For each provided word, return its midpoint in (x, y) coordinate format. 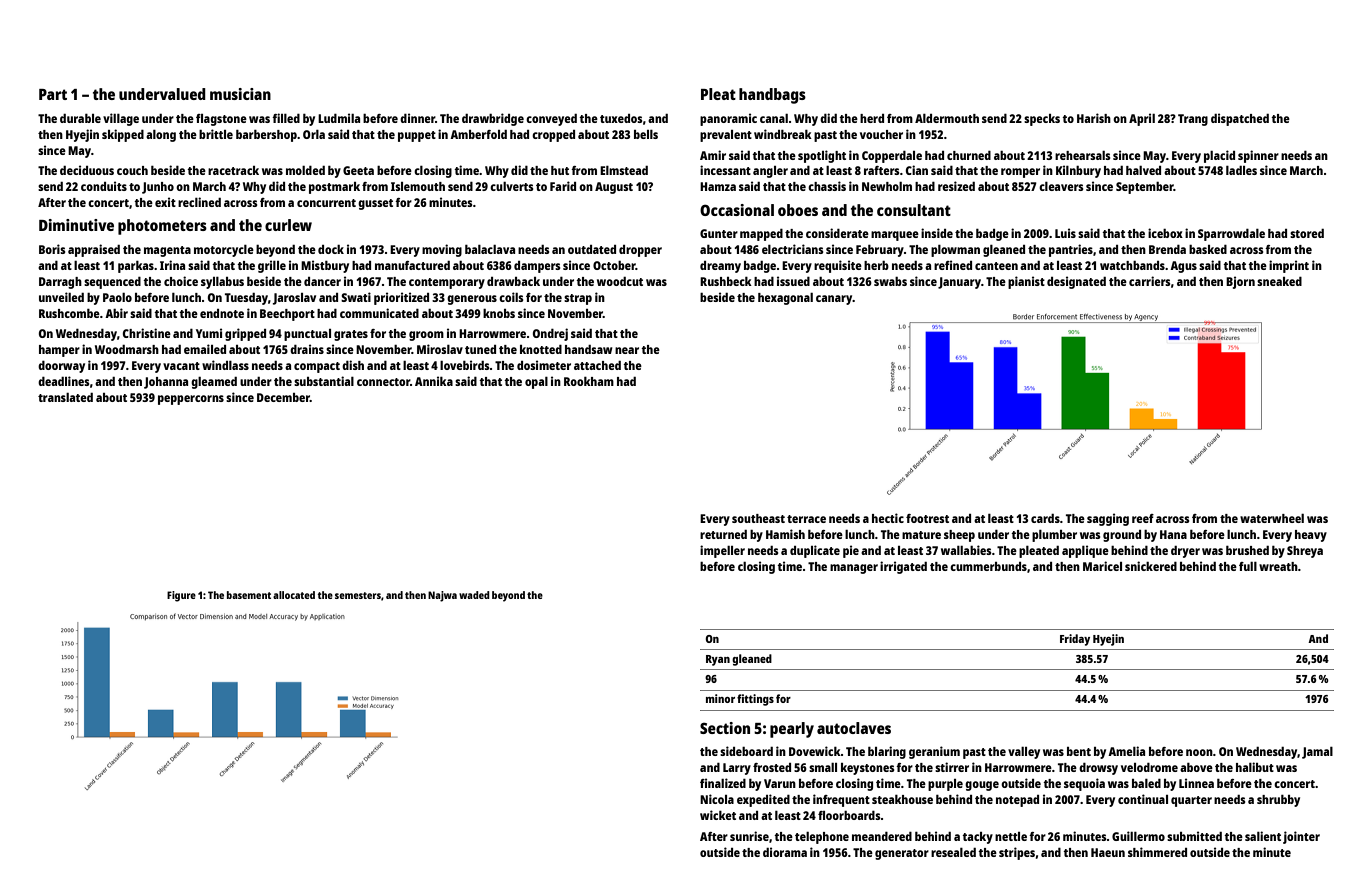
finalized (723, 783)
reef (1143, 518)
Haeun (1108, 852)
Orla (314, 134)
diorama (785, 852)
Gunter (719, 233)
